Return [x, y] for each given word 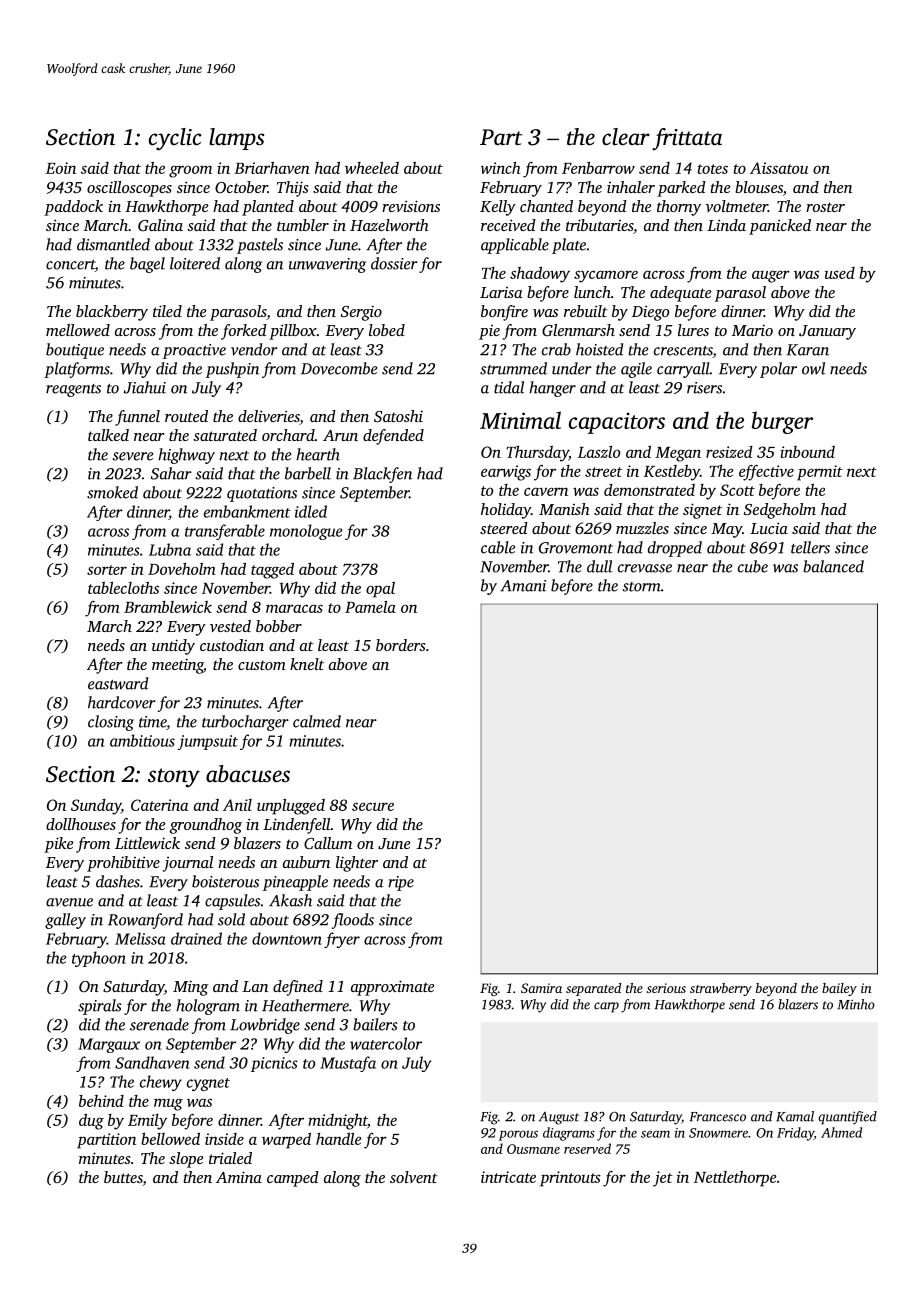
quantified [847, 1118]
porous [518, 1135]
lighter [357, 864]
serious [666, 988]
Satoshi [398, 416]
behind [101, 1101]
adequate [680, 294]
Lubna [170, 549]
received [508, 225]
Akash [290, 900]
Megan [678, 454]
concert [70, 266]
